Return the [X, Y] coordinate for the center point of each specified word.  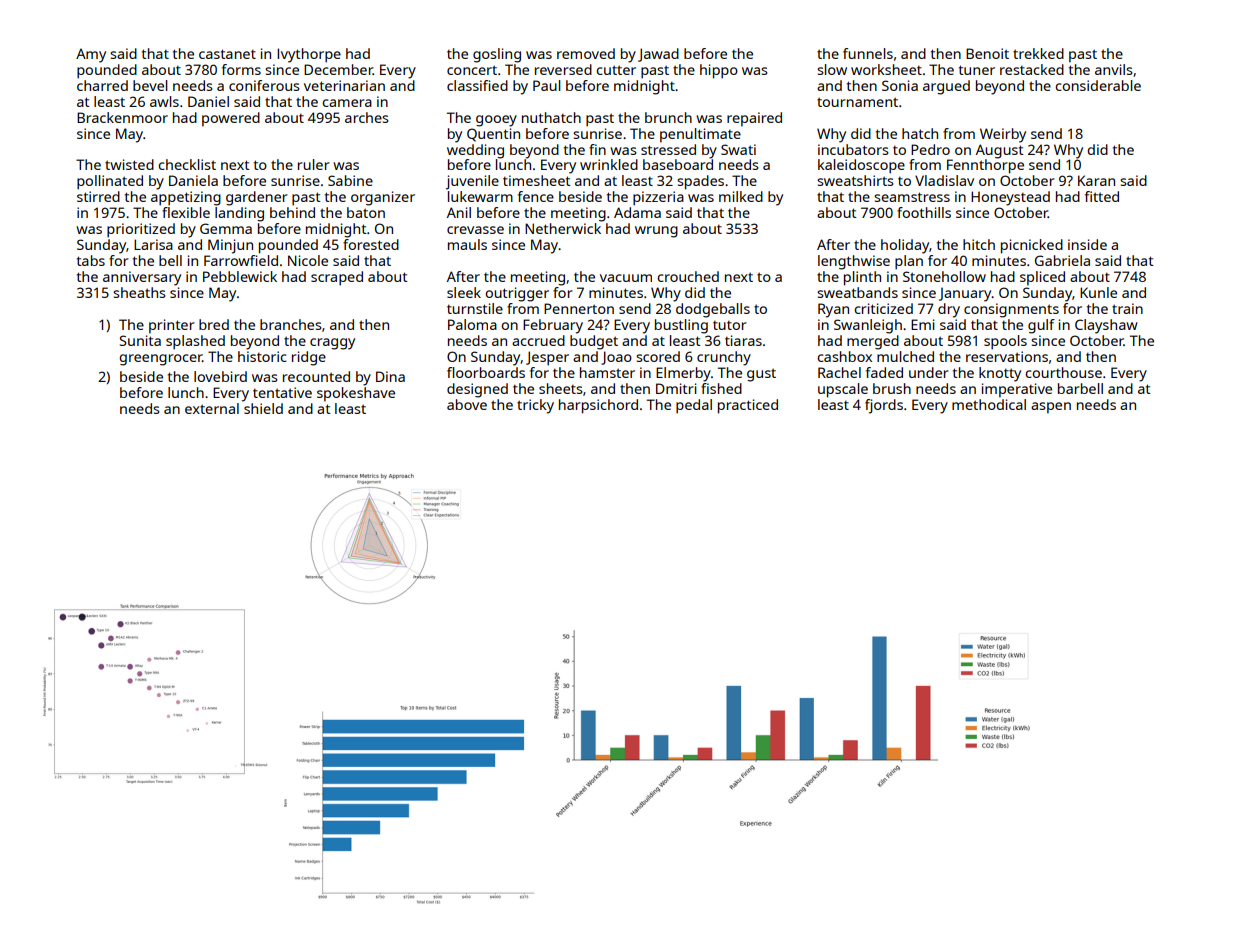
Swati [738, 149]
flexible [186, 212]
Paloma [472, 324]
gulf [1041, 326]
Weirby [1003, 135]
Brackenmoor [122, 117]
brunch [668, 117]
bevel [150, 85]
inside [1087, 244]
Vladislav [944, 180]
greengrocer [160, 360]
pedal [694, 406]
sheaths [139, 292]
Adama [637, 212]
